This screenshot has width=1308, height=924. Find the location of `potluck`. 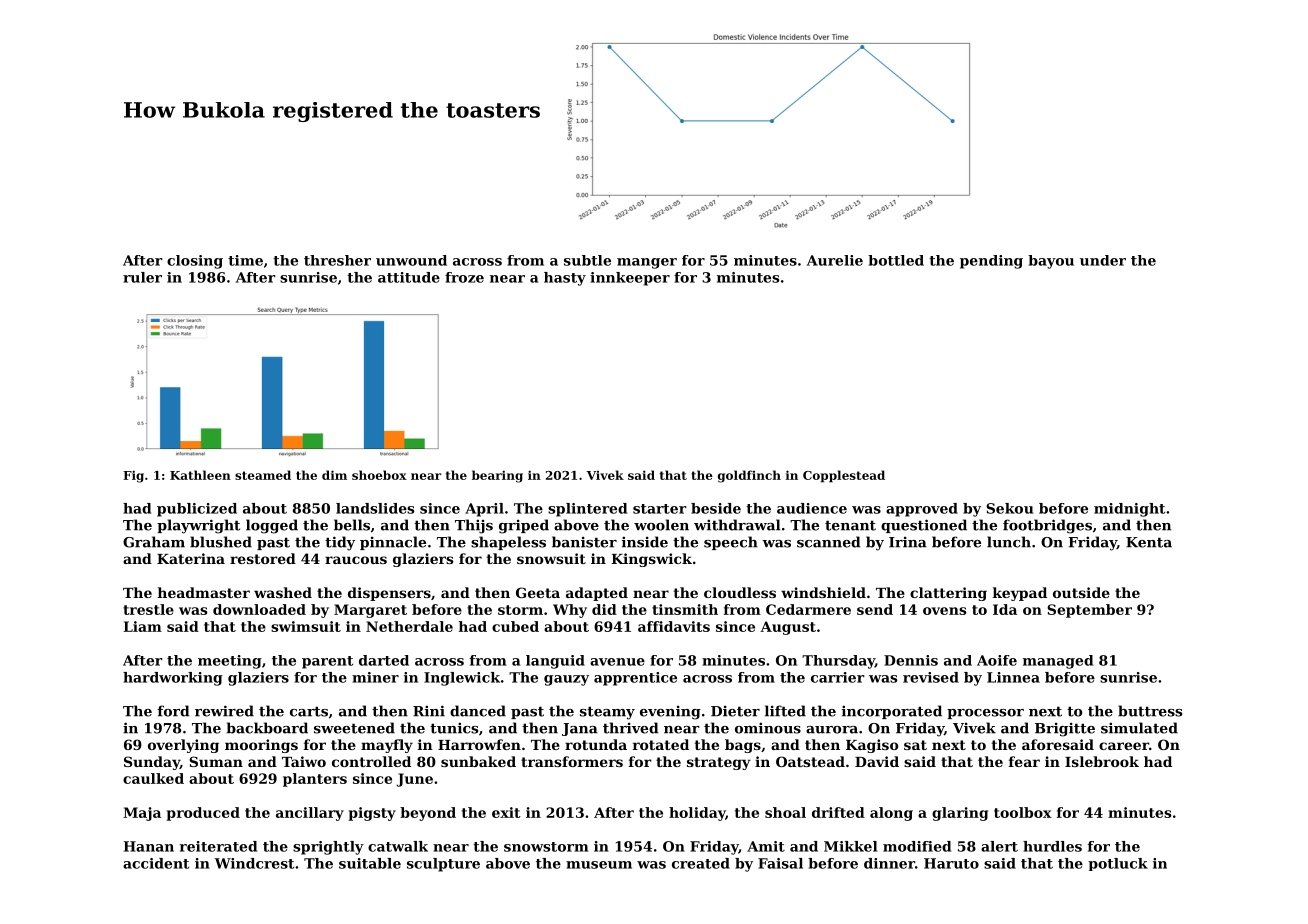

potluck is located at coordinates (1118, 864).
